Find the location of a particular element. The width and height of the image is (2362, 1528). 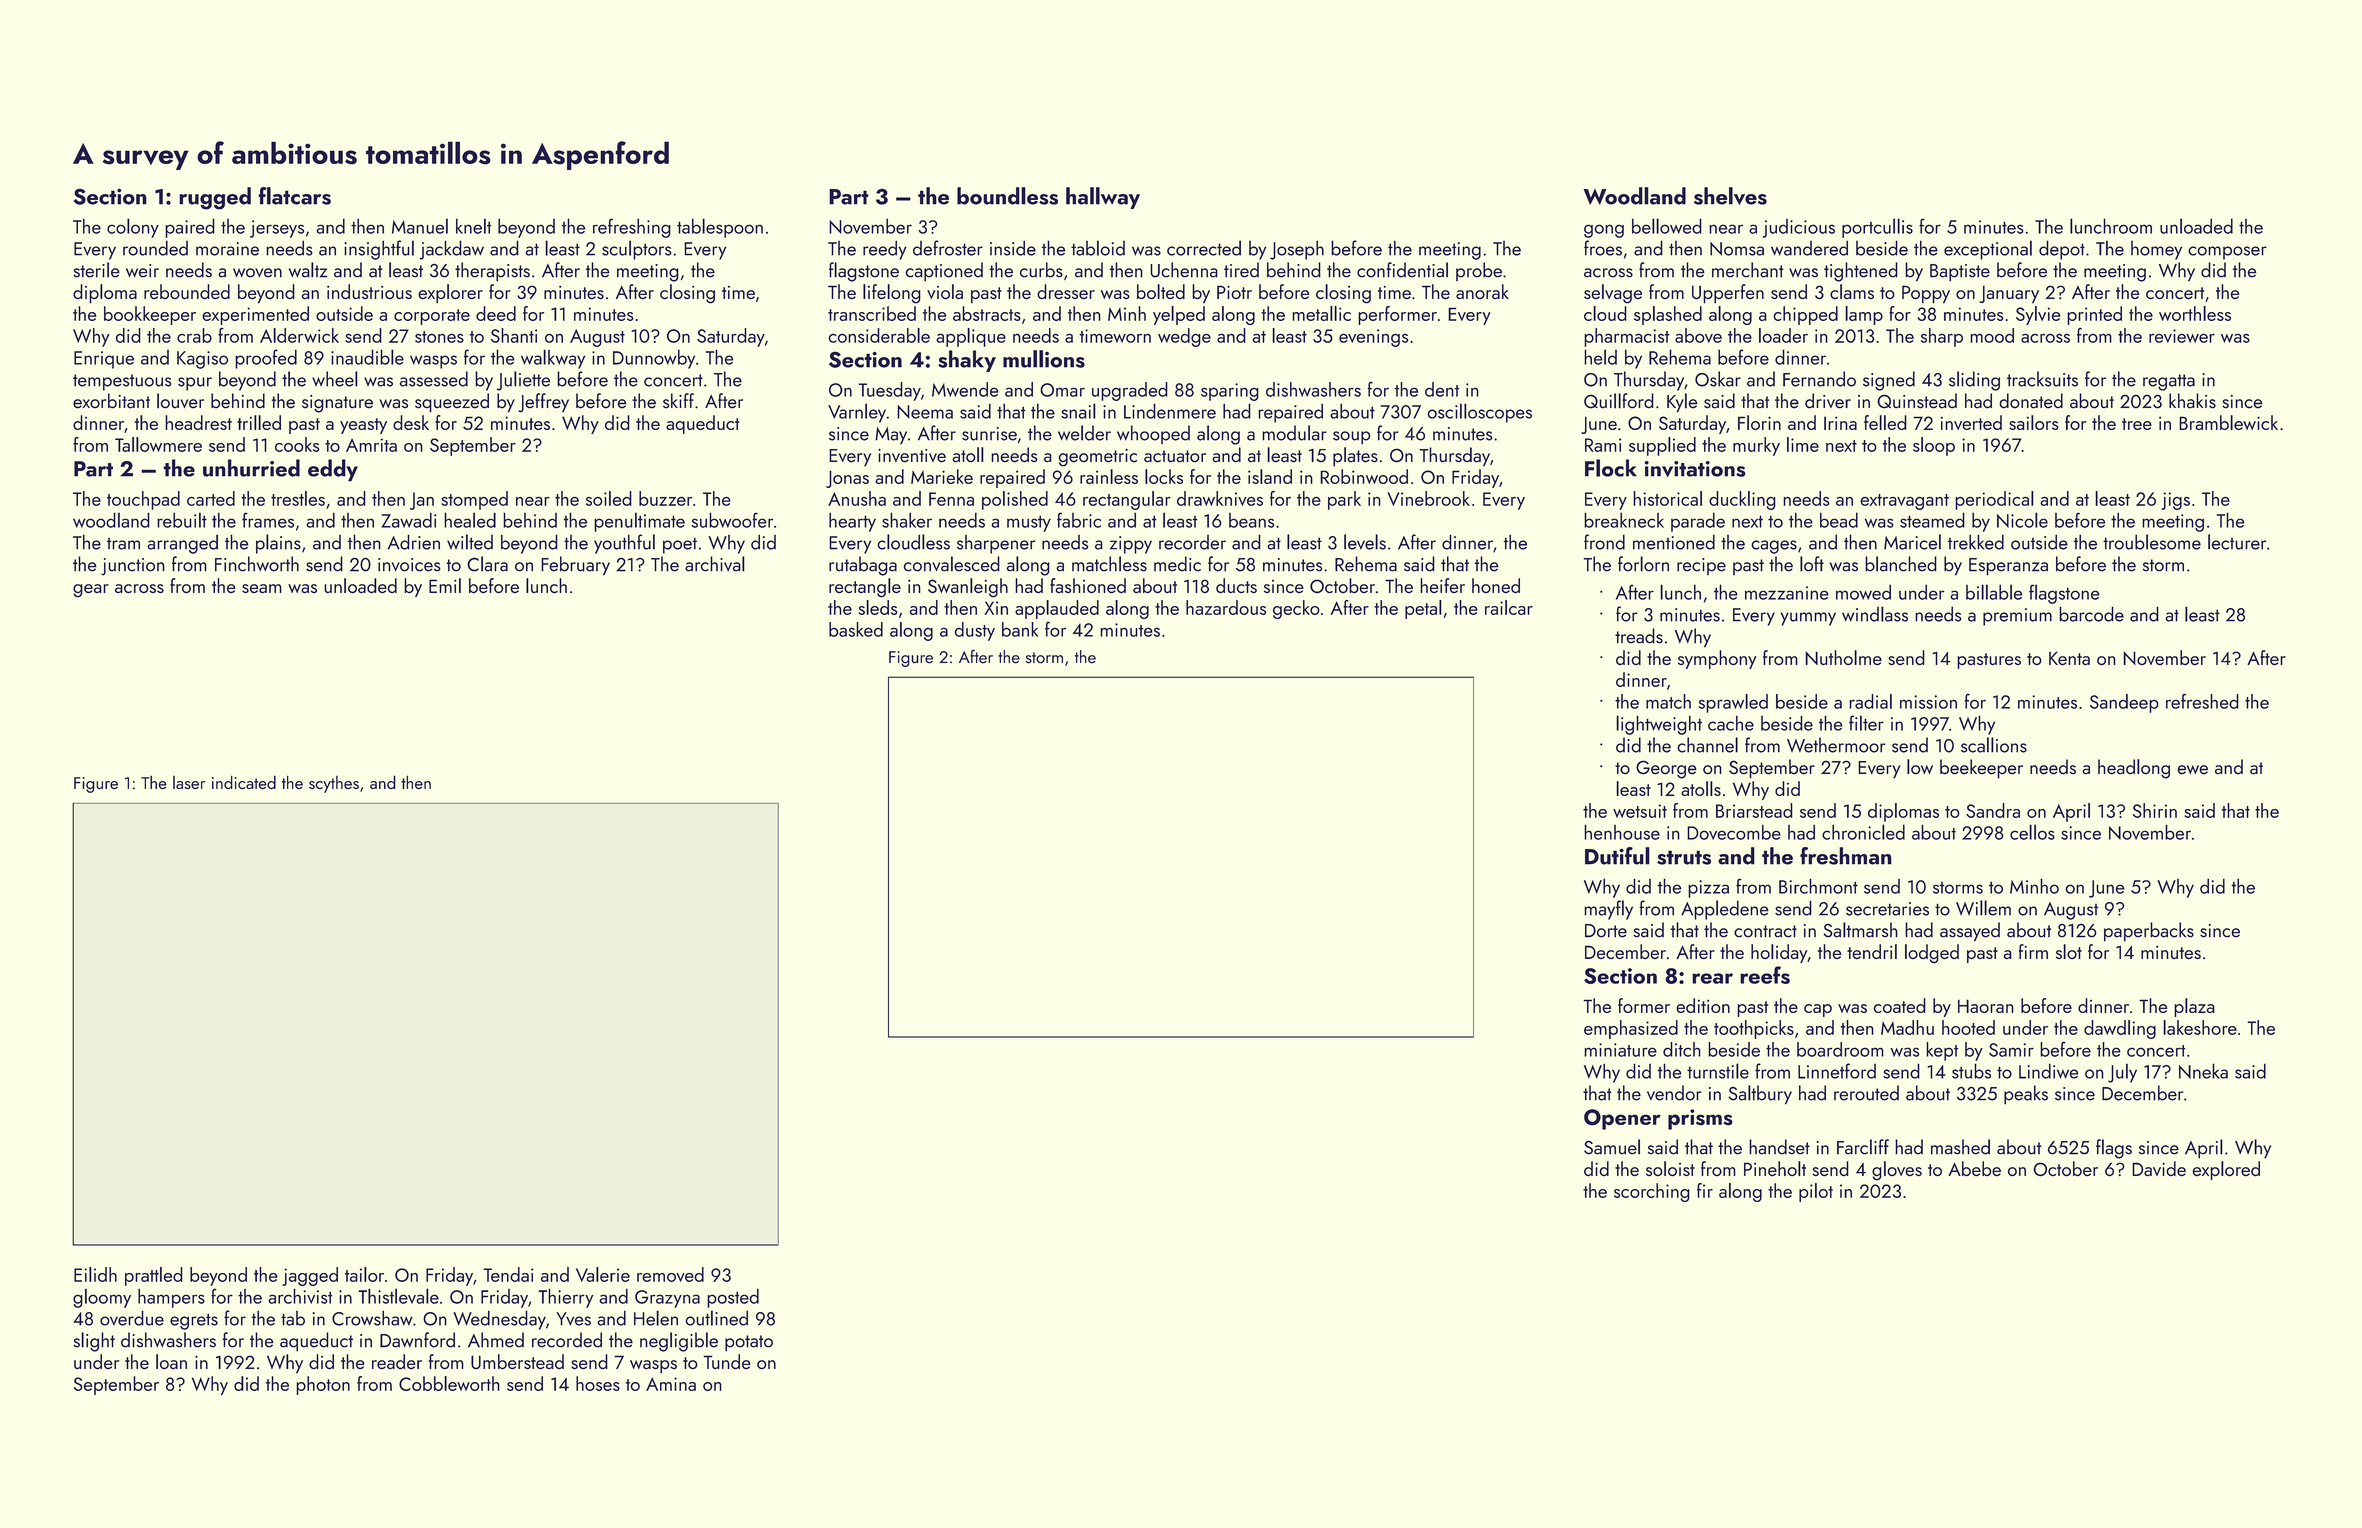

mayfly is located at coordinates (1608, 910).
